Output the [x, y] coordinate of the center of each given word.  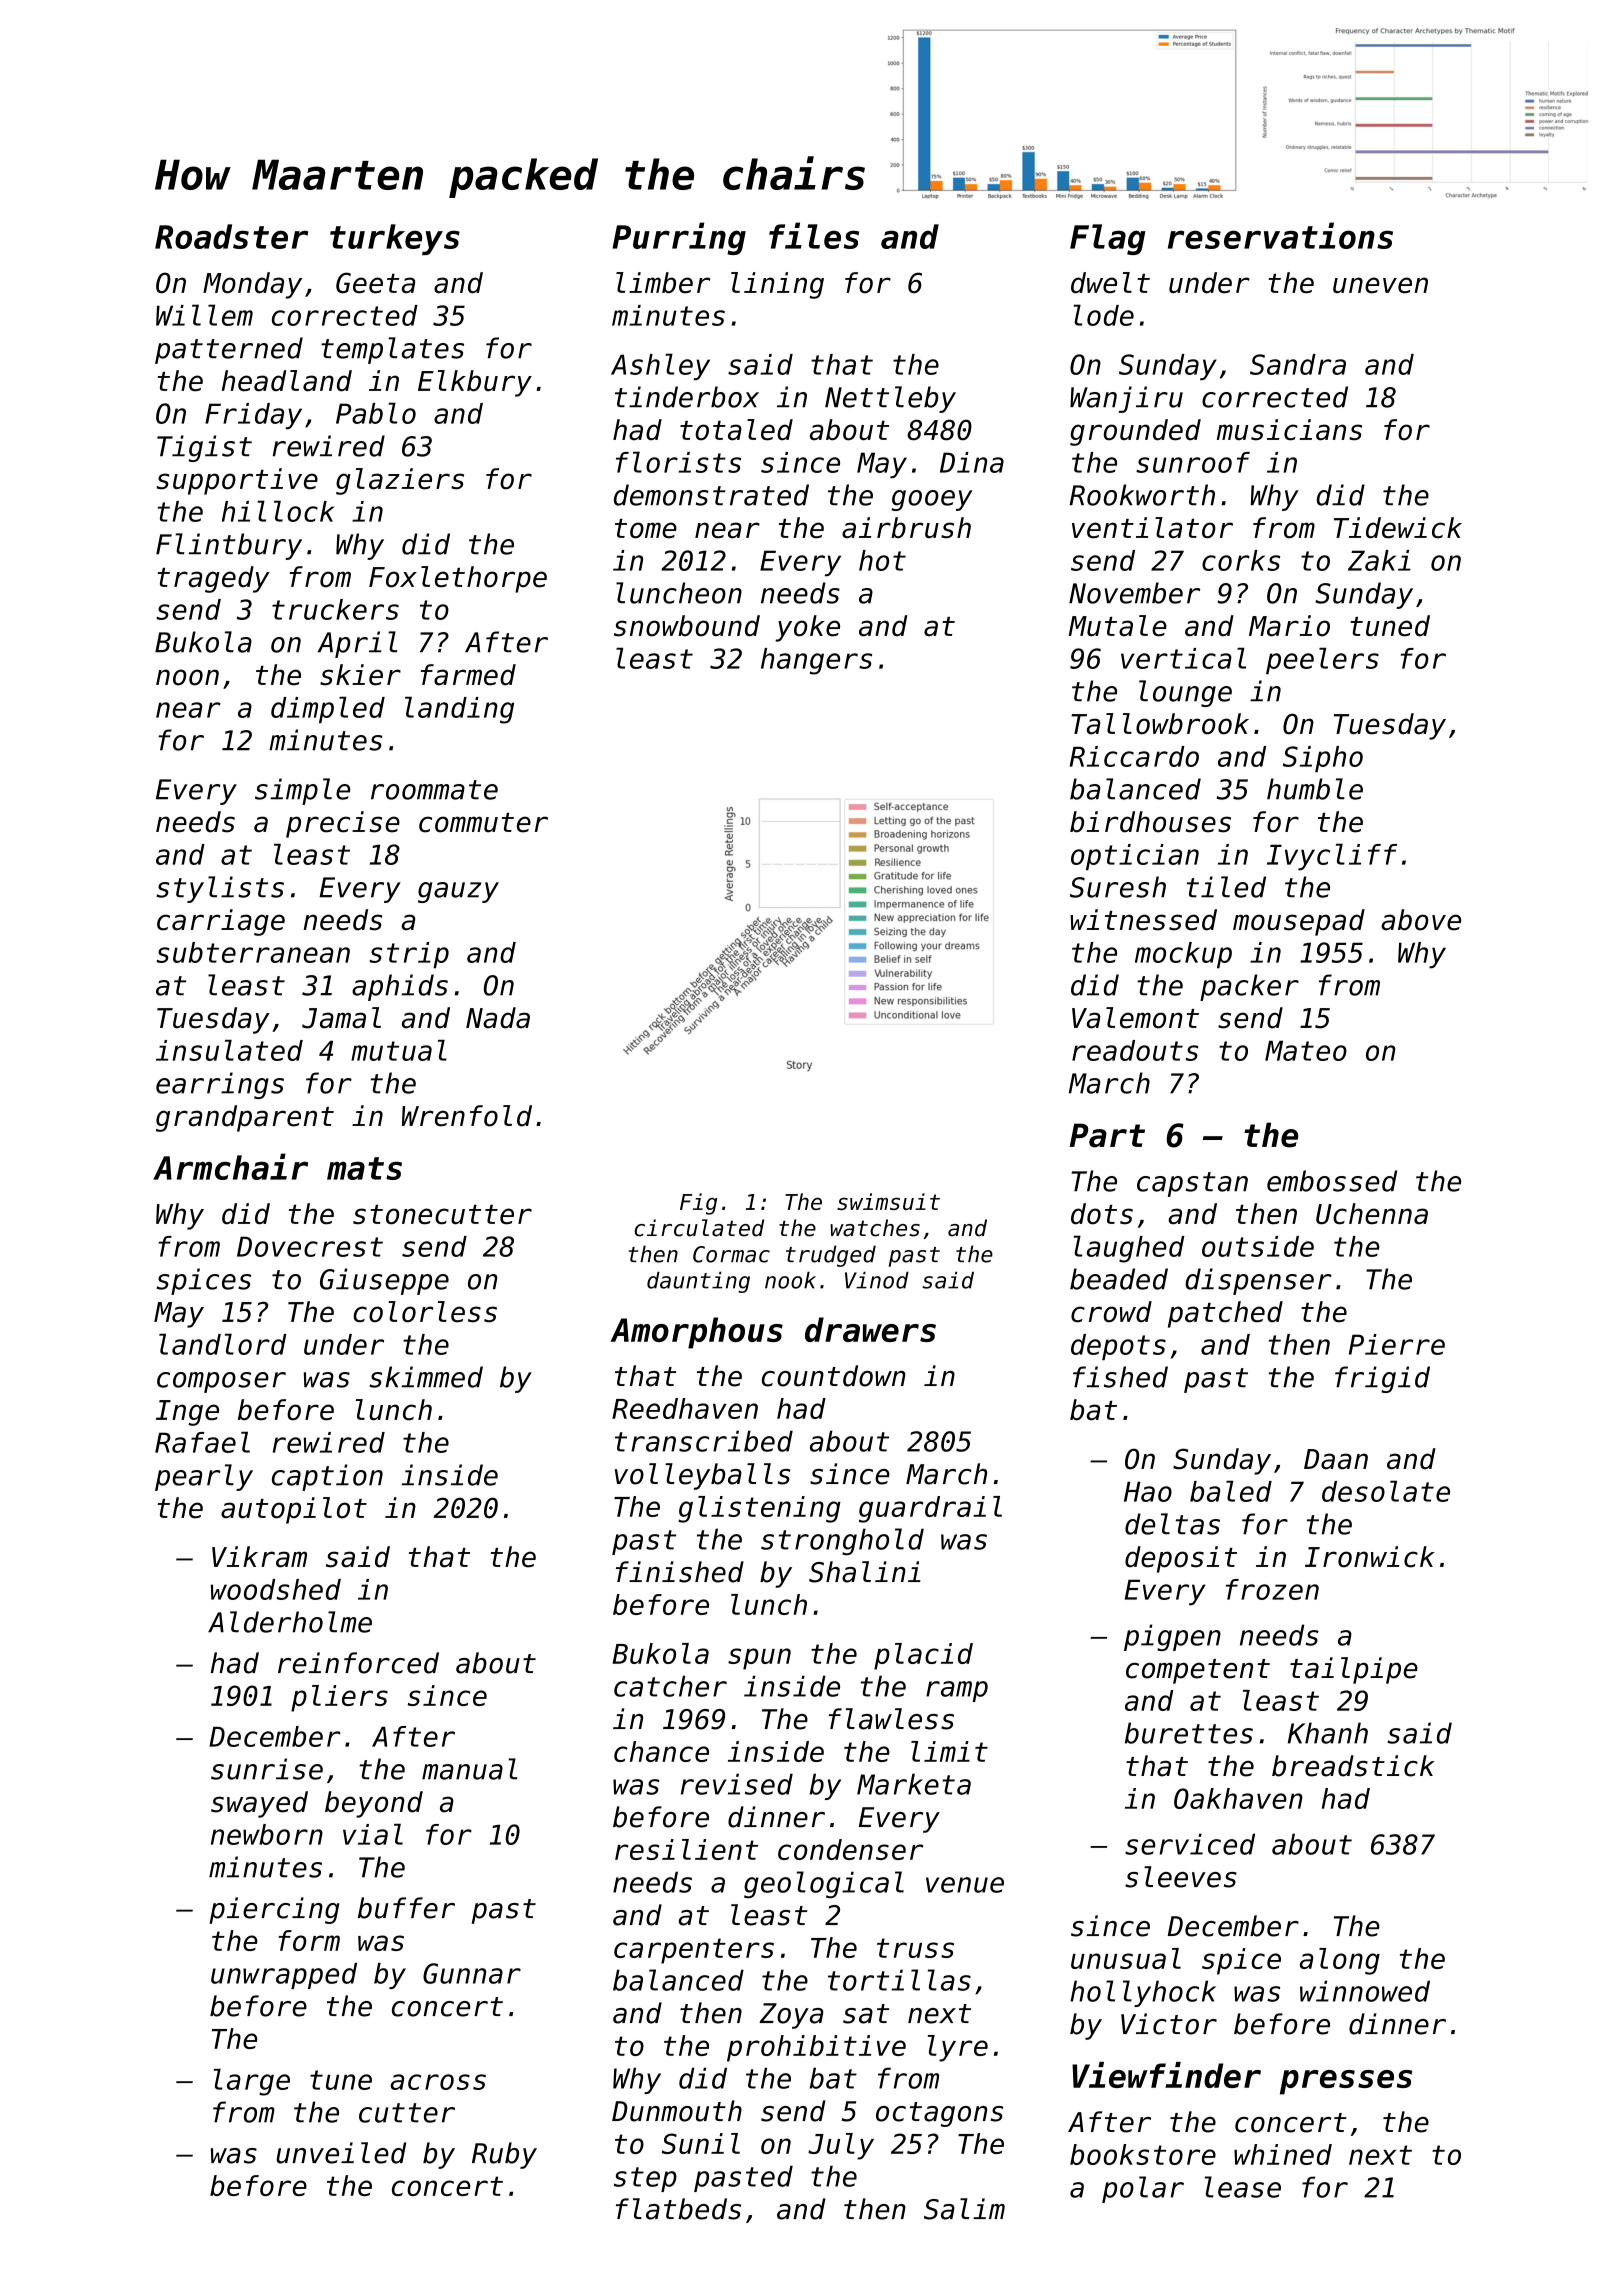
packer [1249, 987]
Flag [1108, 239]
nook [790, 1280]
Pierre [1397, 1344]
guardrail [930, 1509]
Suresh [1118, 887]
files [814, 235]
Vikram [259, 1557]
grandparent [245, 1118]
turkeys [395, 239]
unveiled [341, 2153]
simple [302, 791]
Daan [1336, 1459]
